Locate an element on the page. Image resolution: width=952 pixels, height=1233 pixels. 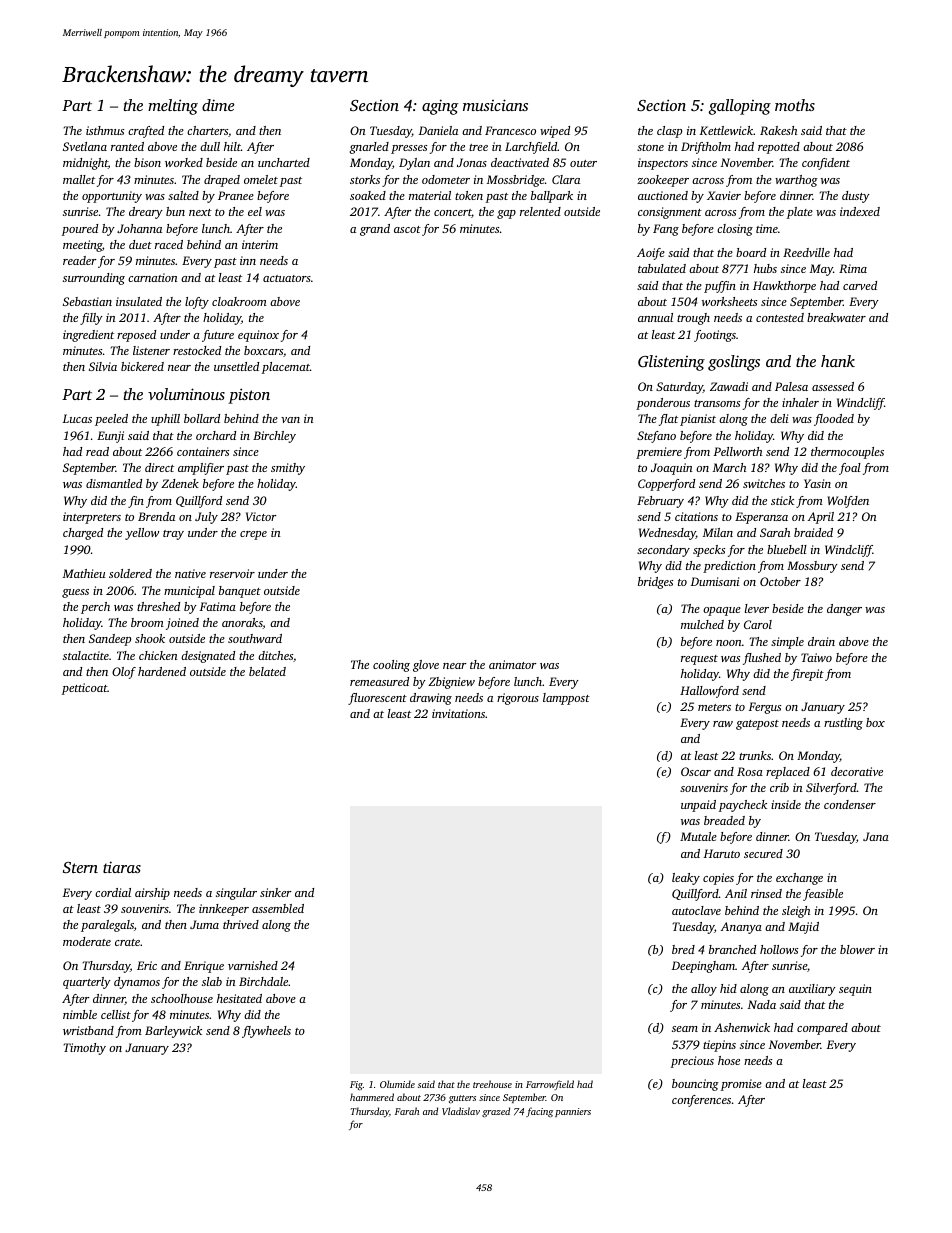
goslings is located at coordinates (734, 363).
